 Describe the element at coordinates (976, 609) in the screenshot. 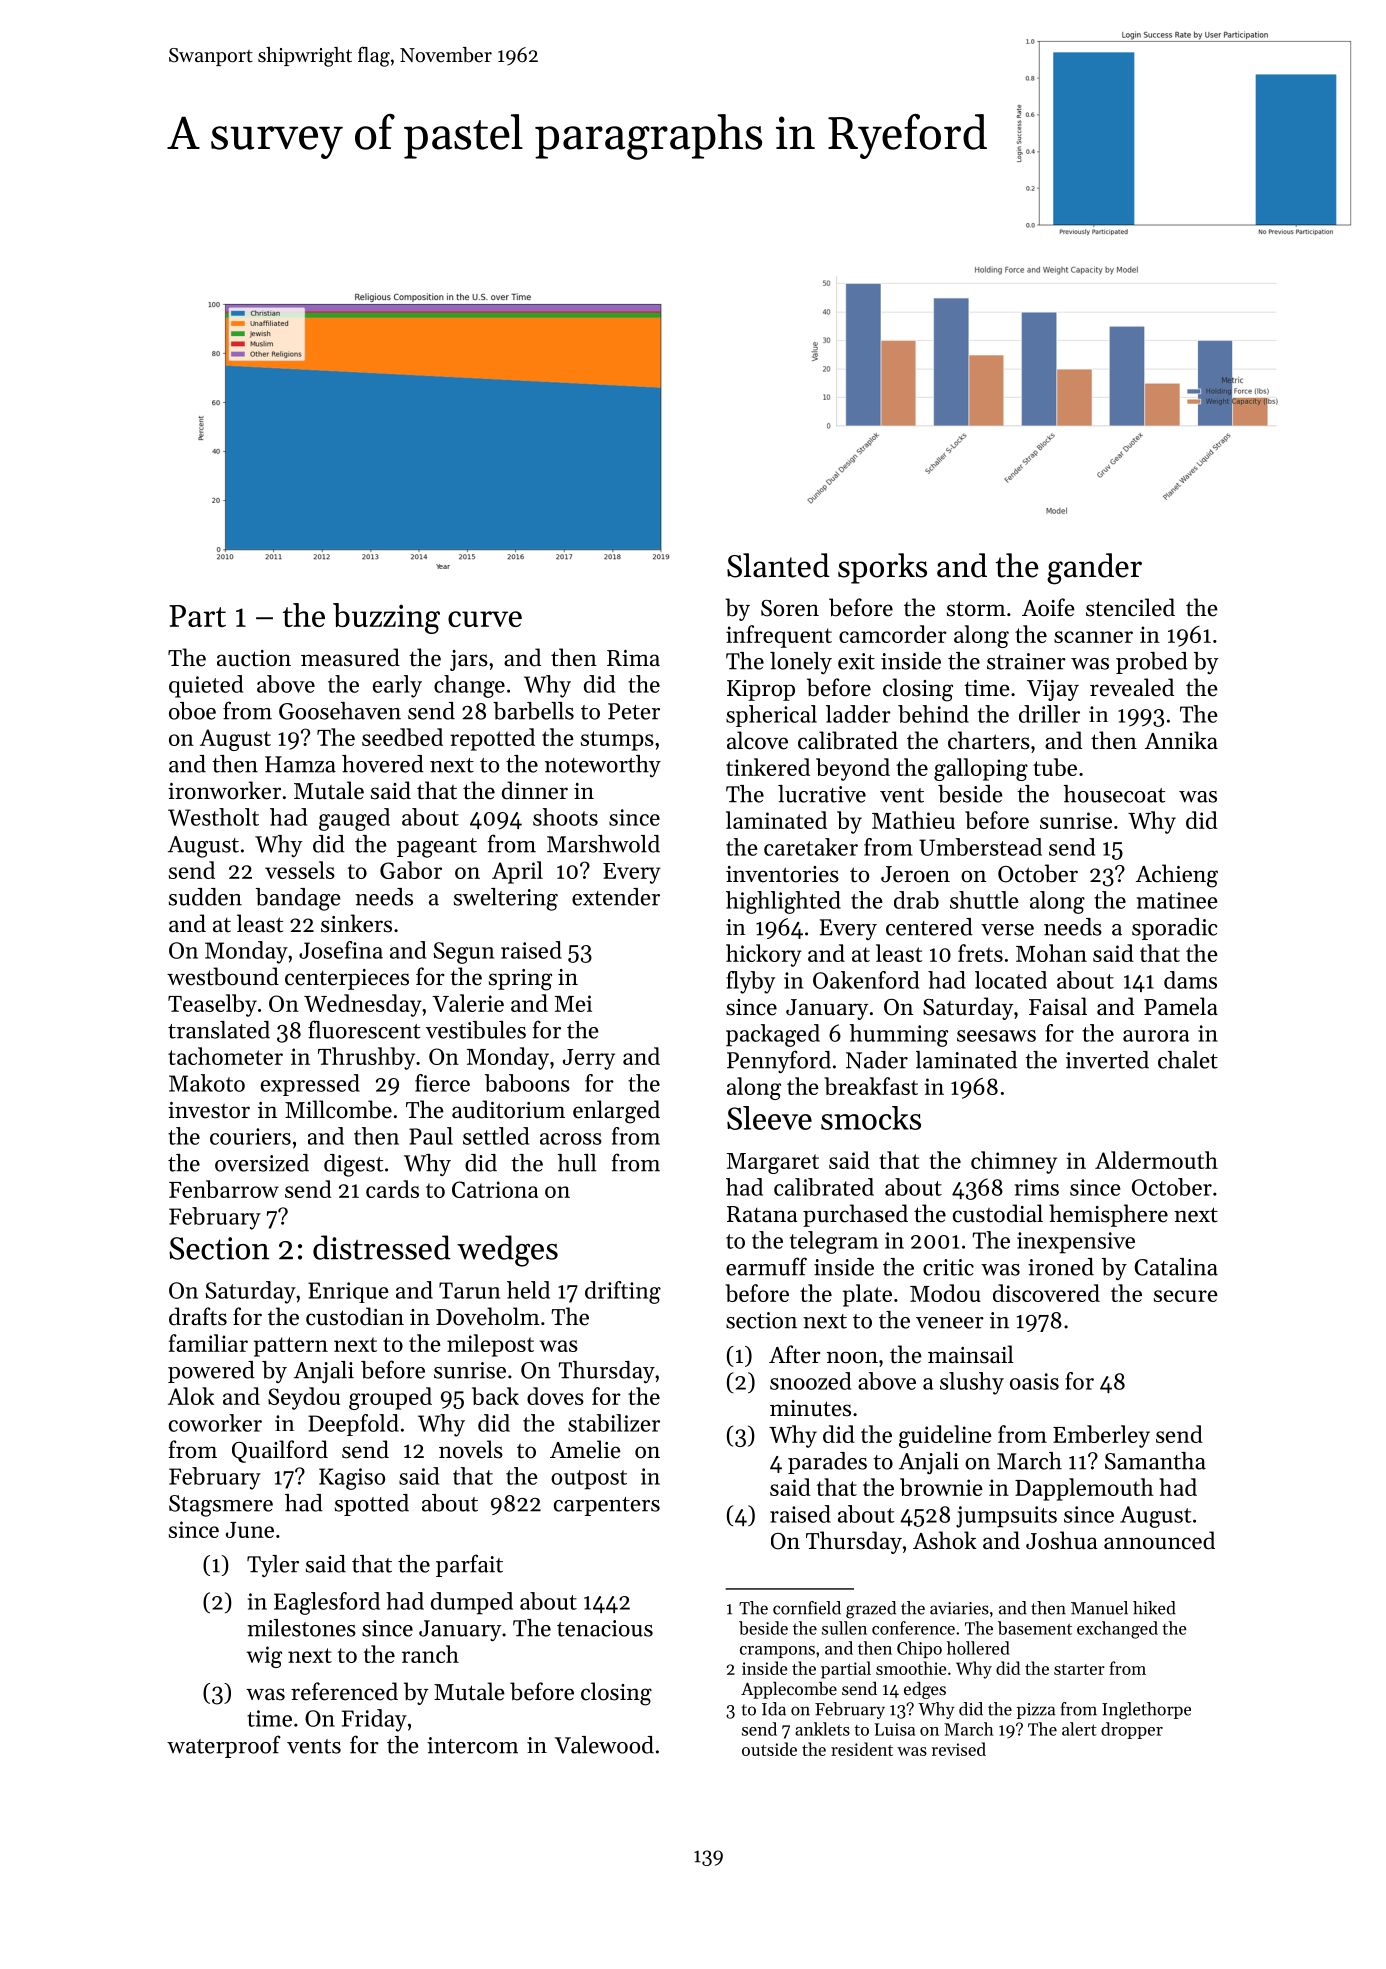

I see `storm` at that location.
